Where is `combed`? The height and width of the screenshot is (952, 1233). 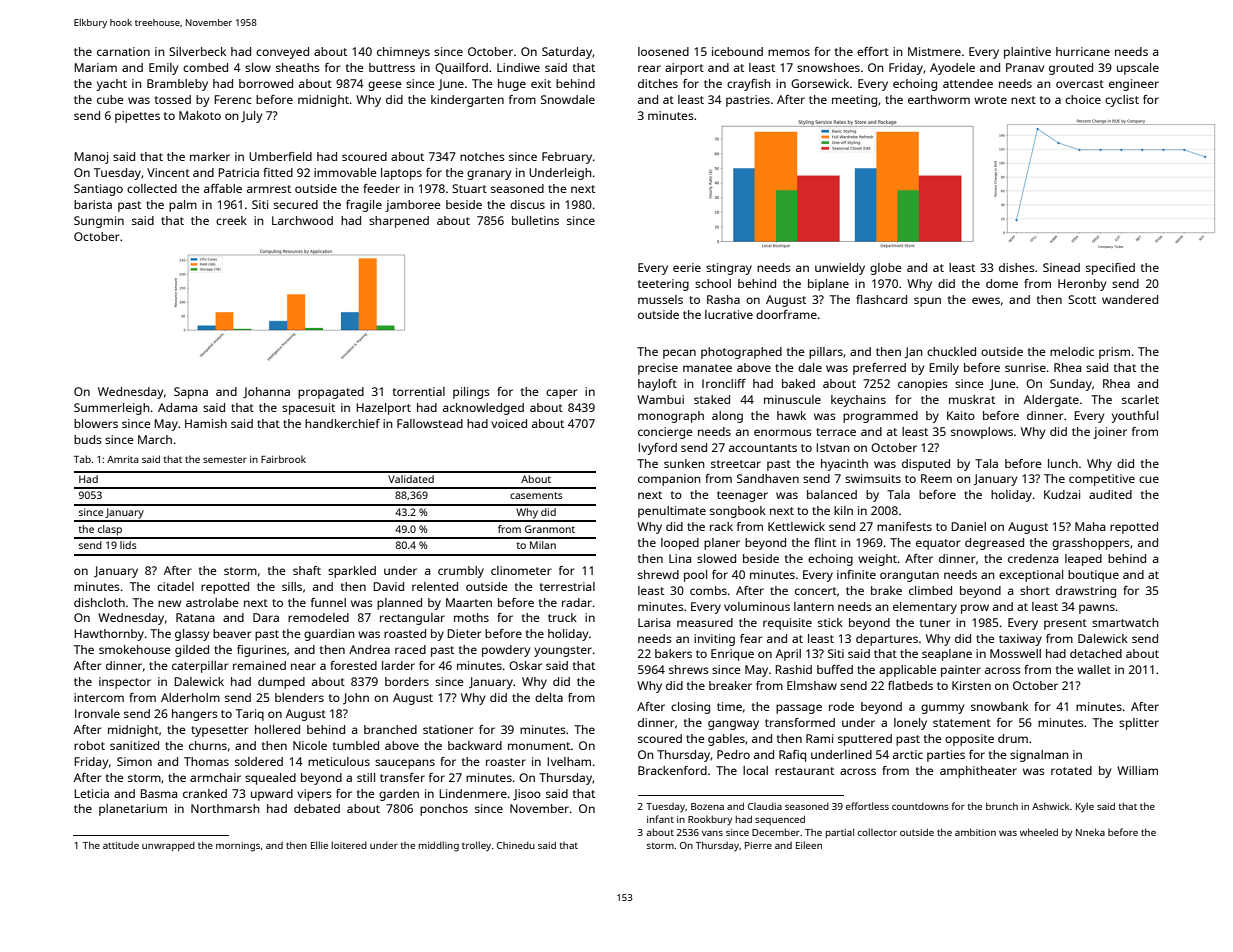
combed is located at coordinates (205, 67).
